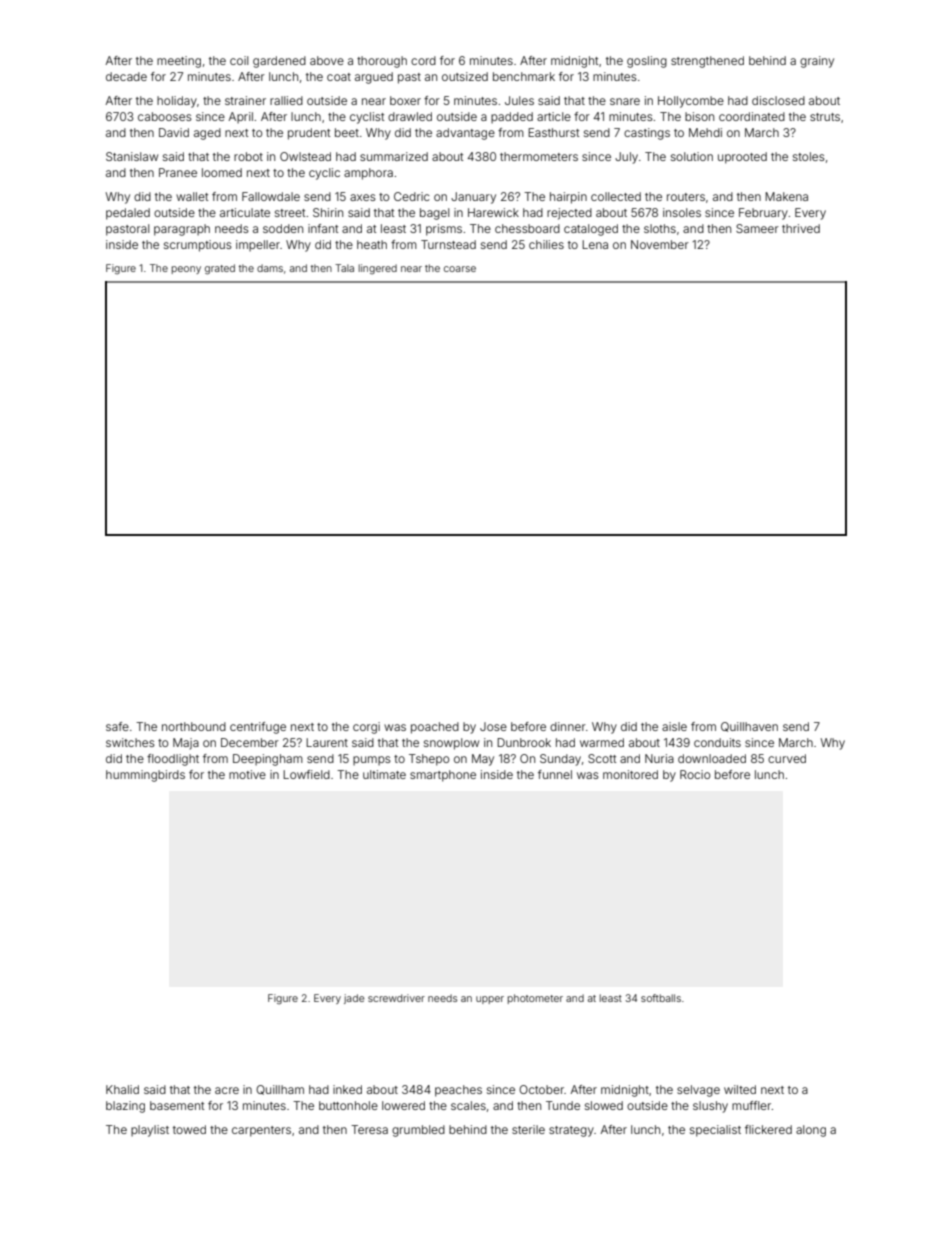 Image resolution: width=952 pixels, height=1233 pixels. I want to click on thrived, so click(801, 228).
